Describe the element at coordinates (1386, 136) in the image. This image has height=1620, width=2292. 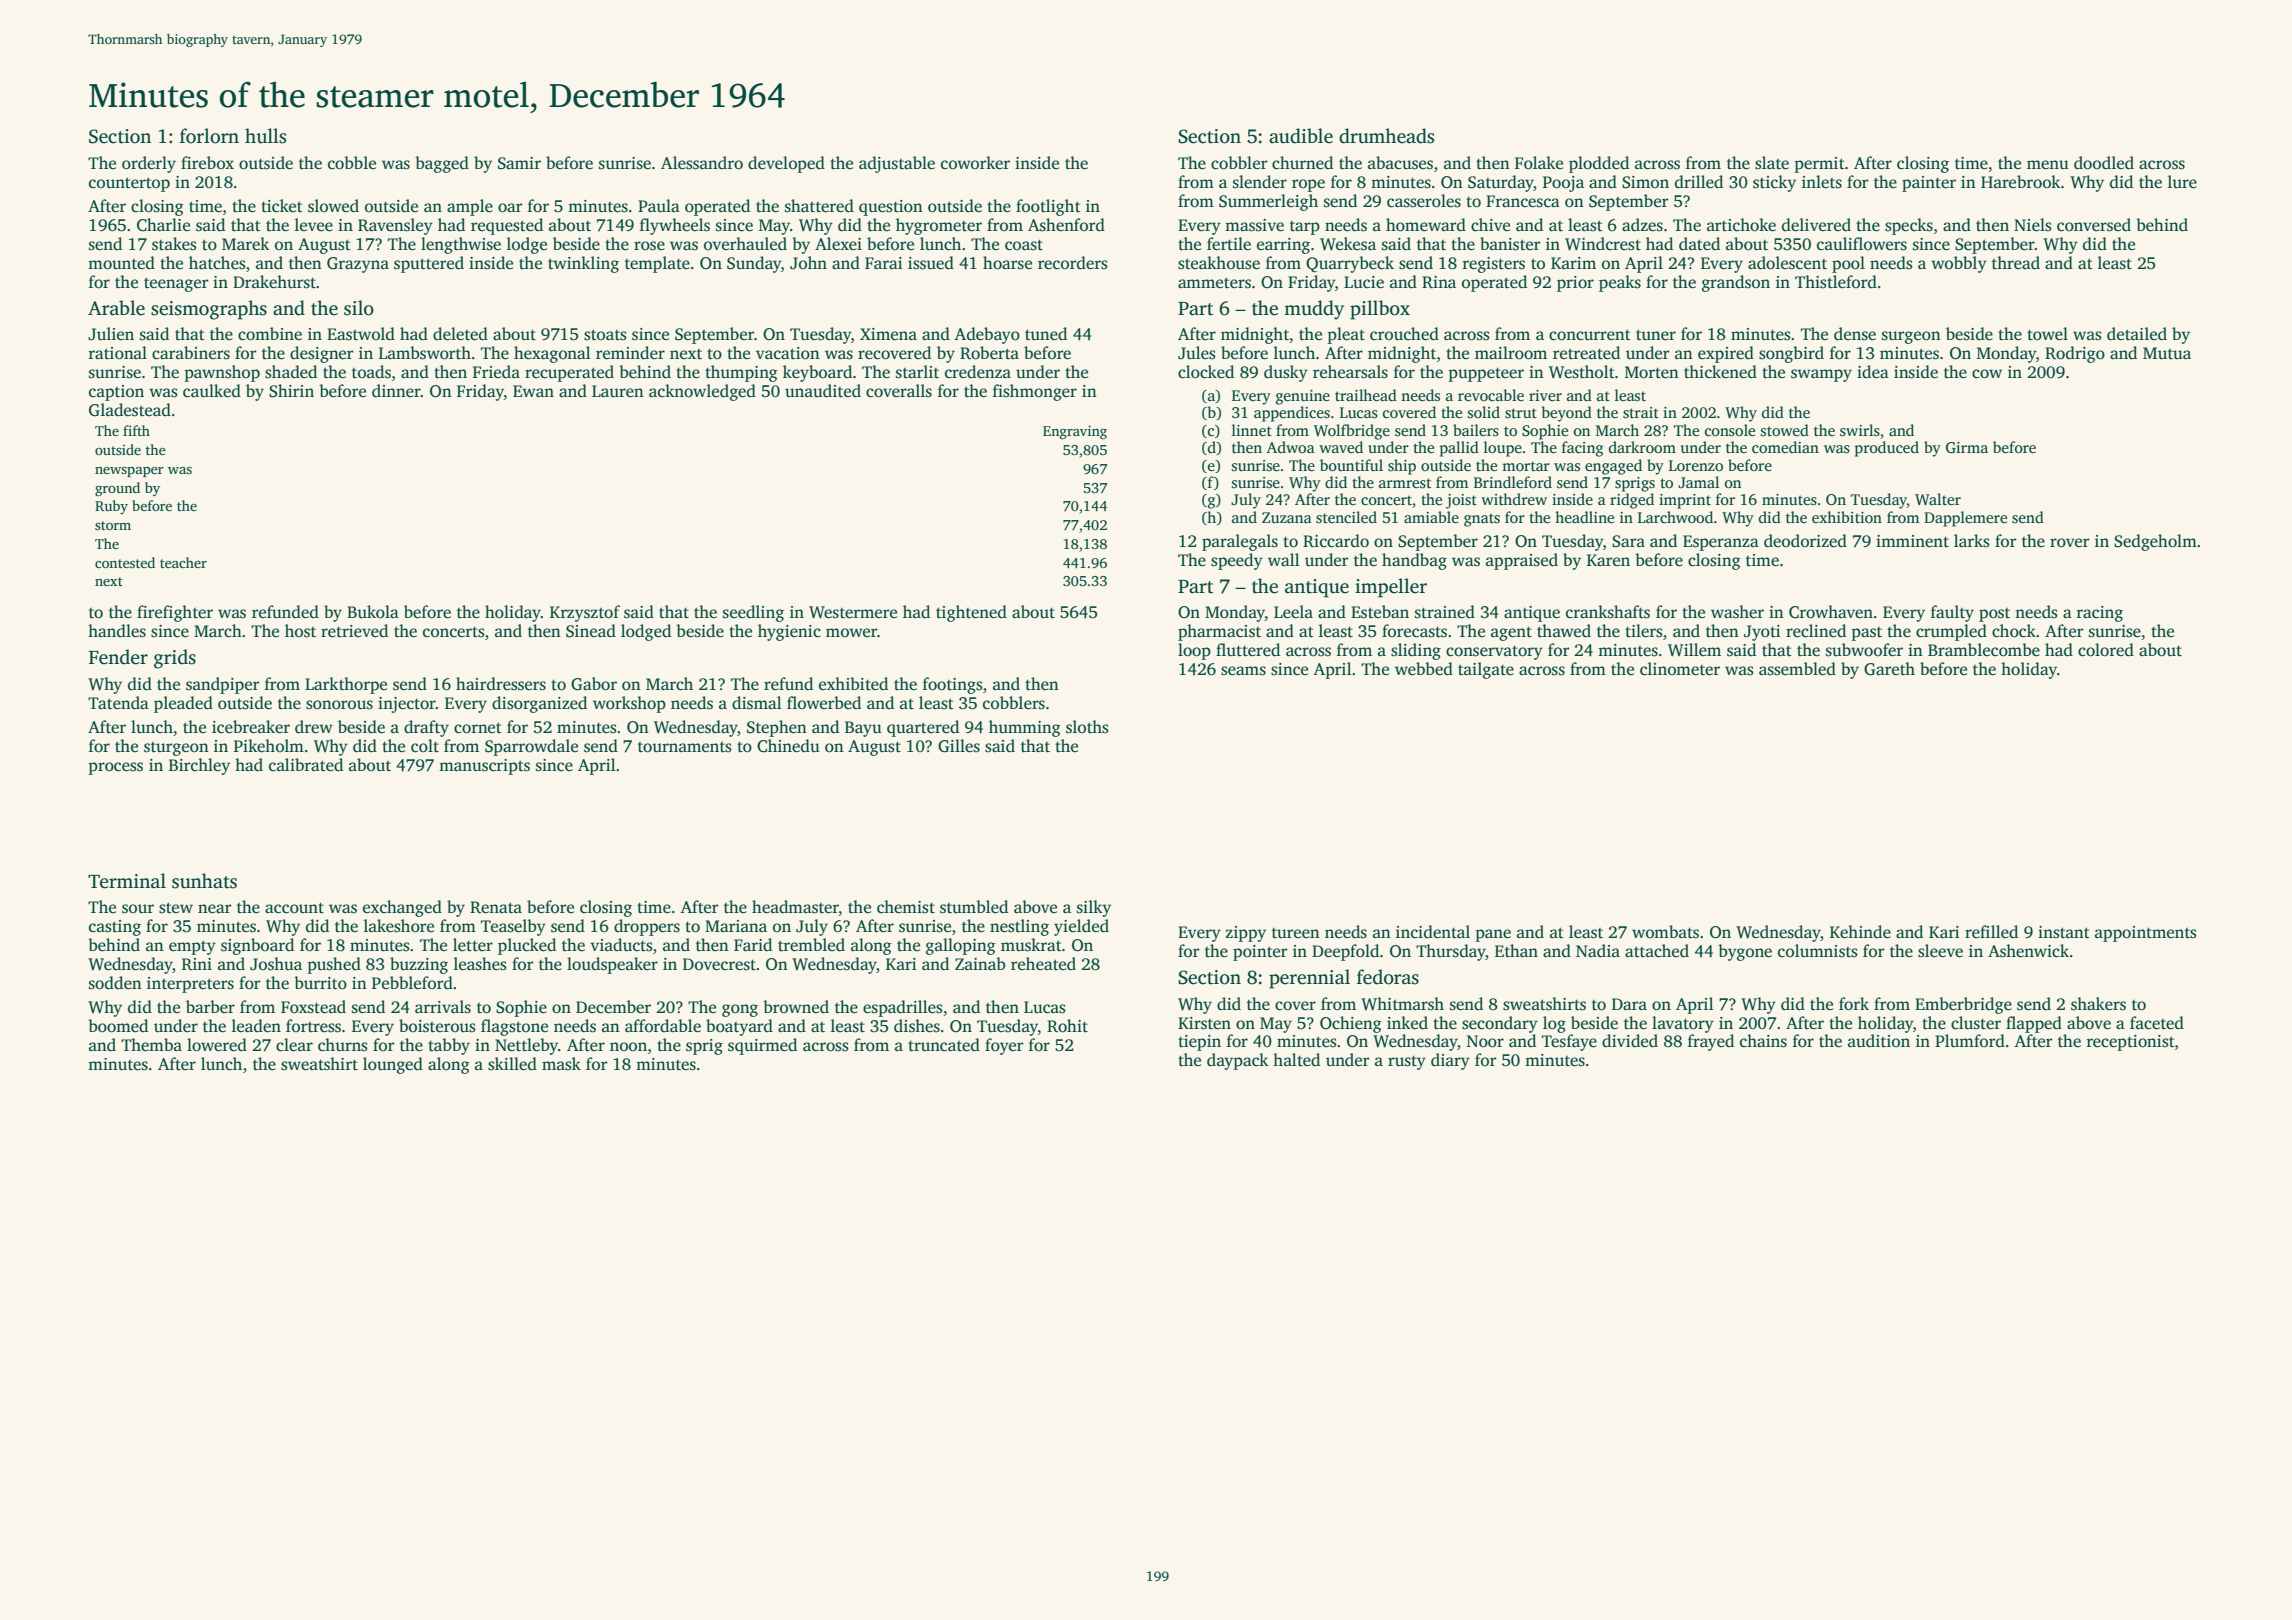
I see `drumheads` at that location.
